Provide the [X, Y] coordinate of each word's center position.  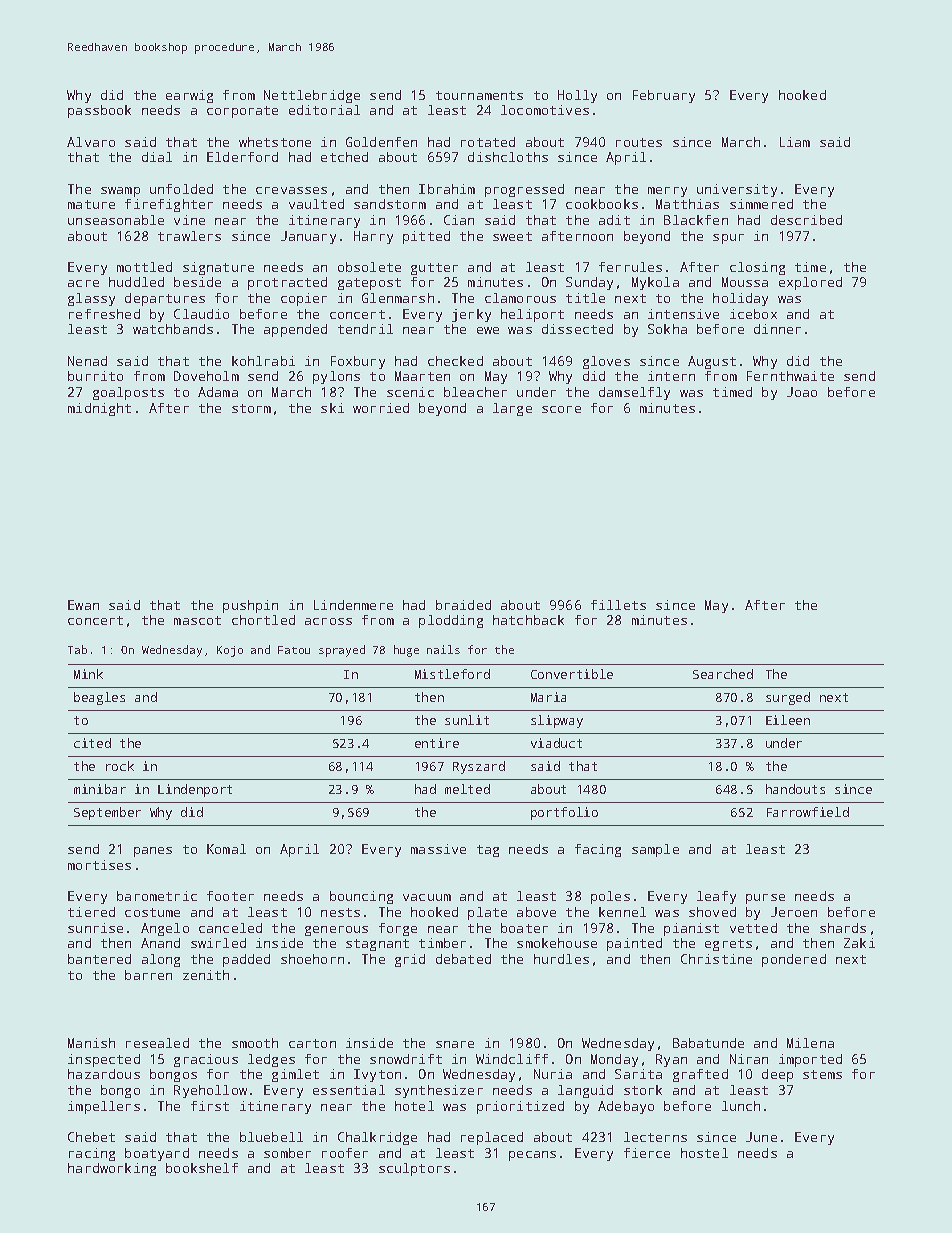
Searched [723, 674]
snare [455, 1044]
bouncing [361, 897]
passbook [99, 111]
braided [463, 605]
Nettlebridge [312, 96]
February [664, 96]
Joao [802, 392]
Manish [91, 1043]
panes [153, 852]
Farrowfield [808, 812]
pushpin [250, 606]
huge [406, 651]
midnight [99, 409]
